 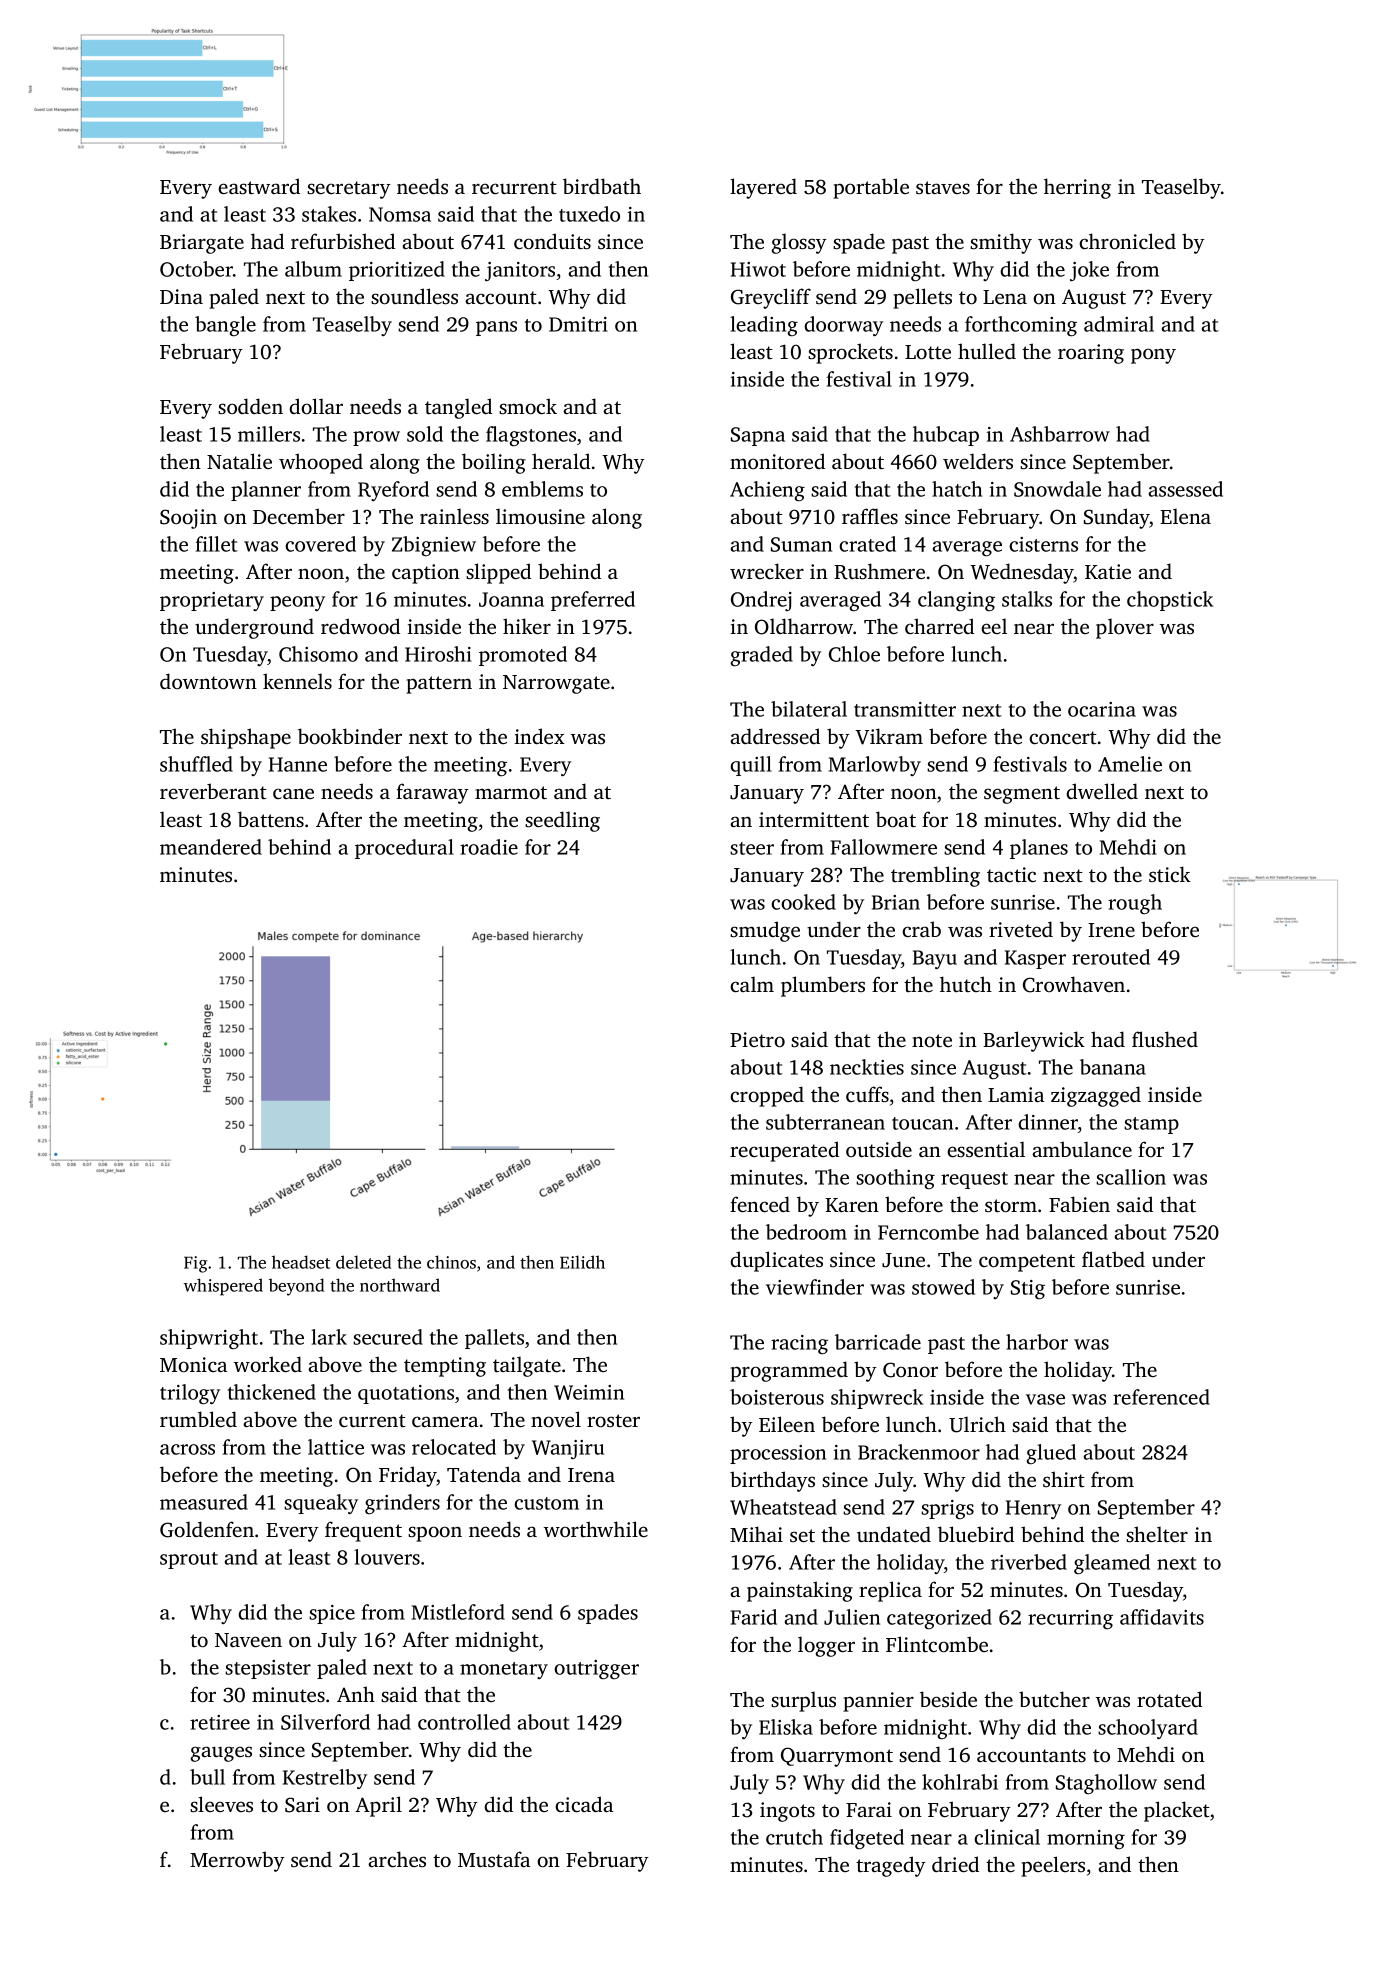 What do you see at coordinates (293, 793) in the document?
I see `cane` at bounding box center [293, 793].
